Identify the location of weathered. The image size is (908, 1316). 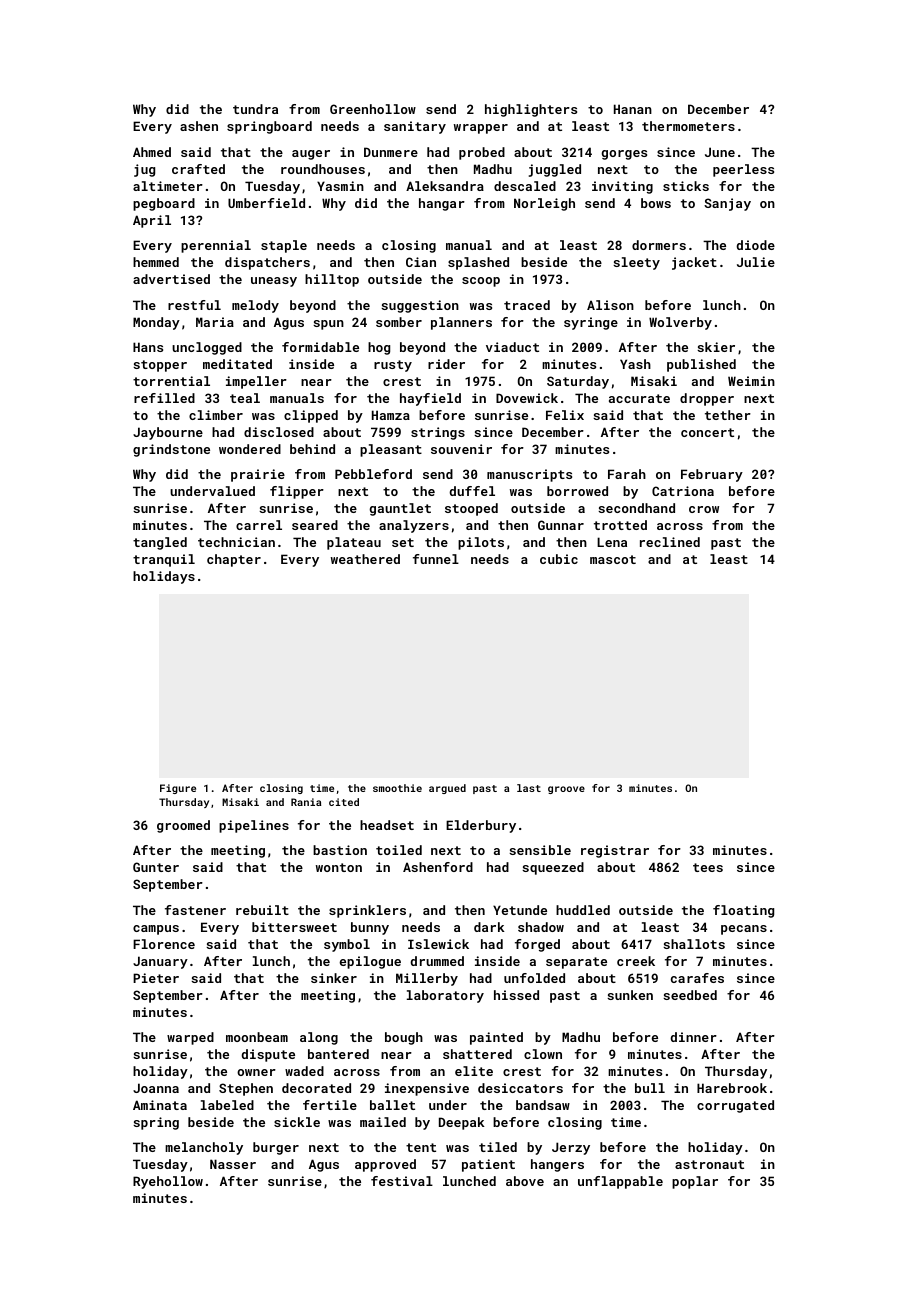
(365, 559).
